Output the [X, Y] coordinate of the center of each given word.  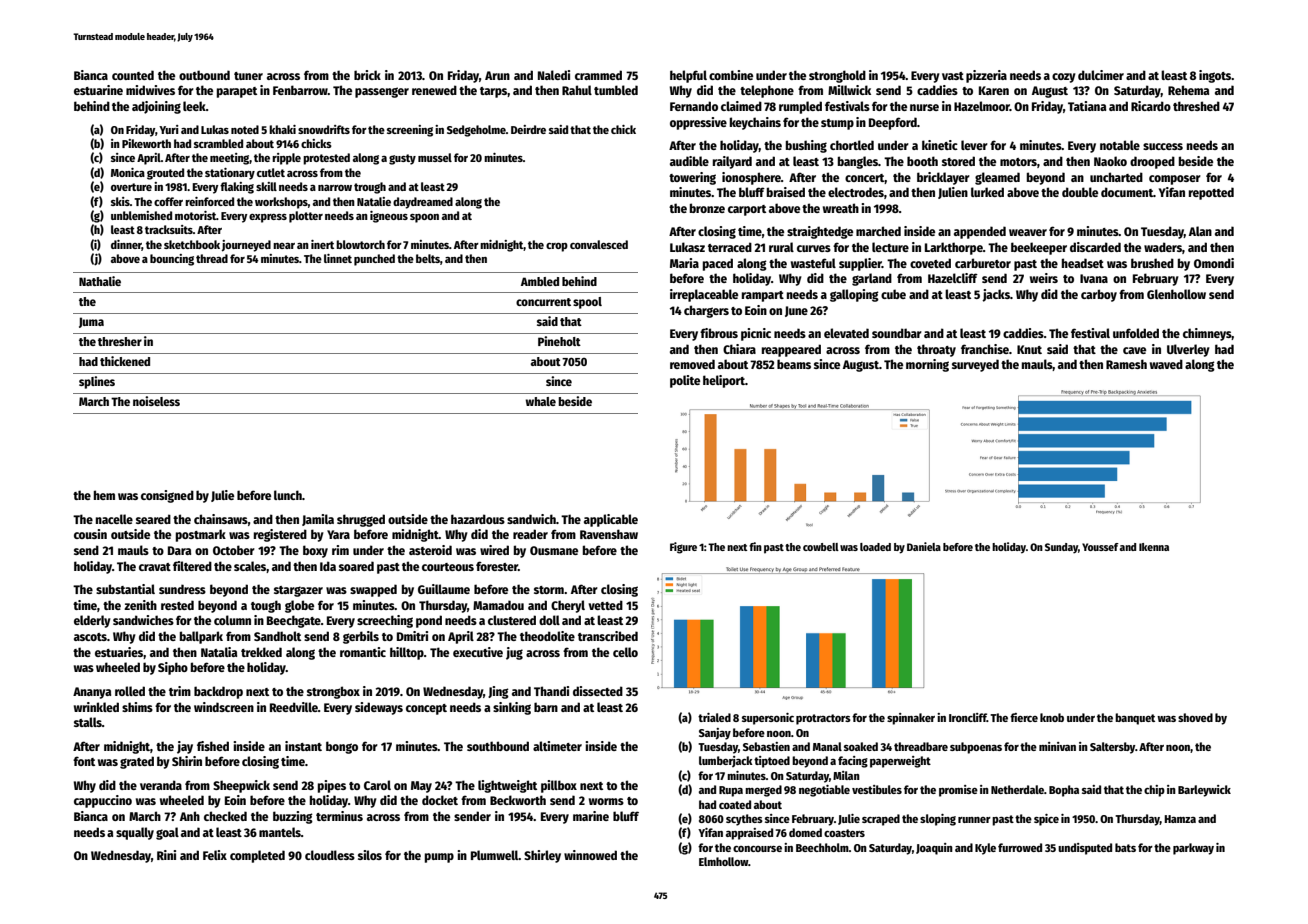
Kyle [985, 849]
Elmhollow [724, 861]
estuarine [98, 90]
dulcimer [1101, 75]
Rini [166, 855]
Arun [497, 75]
